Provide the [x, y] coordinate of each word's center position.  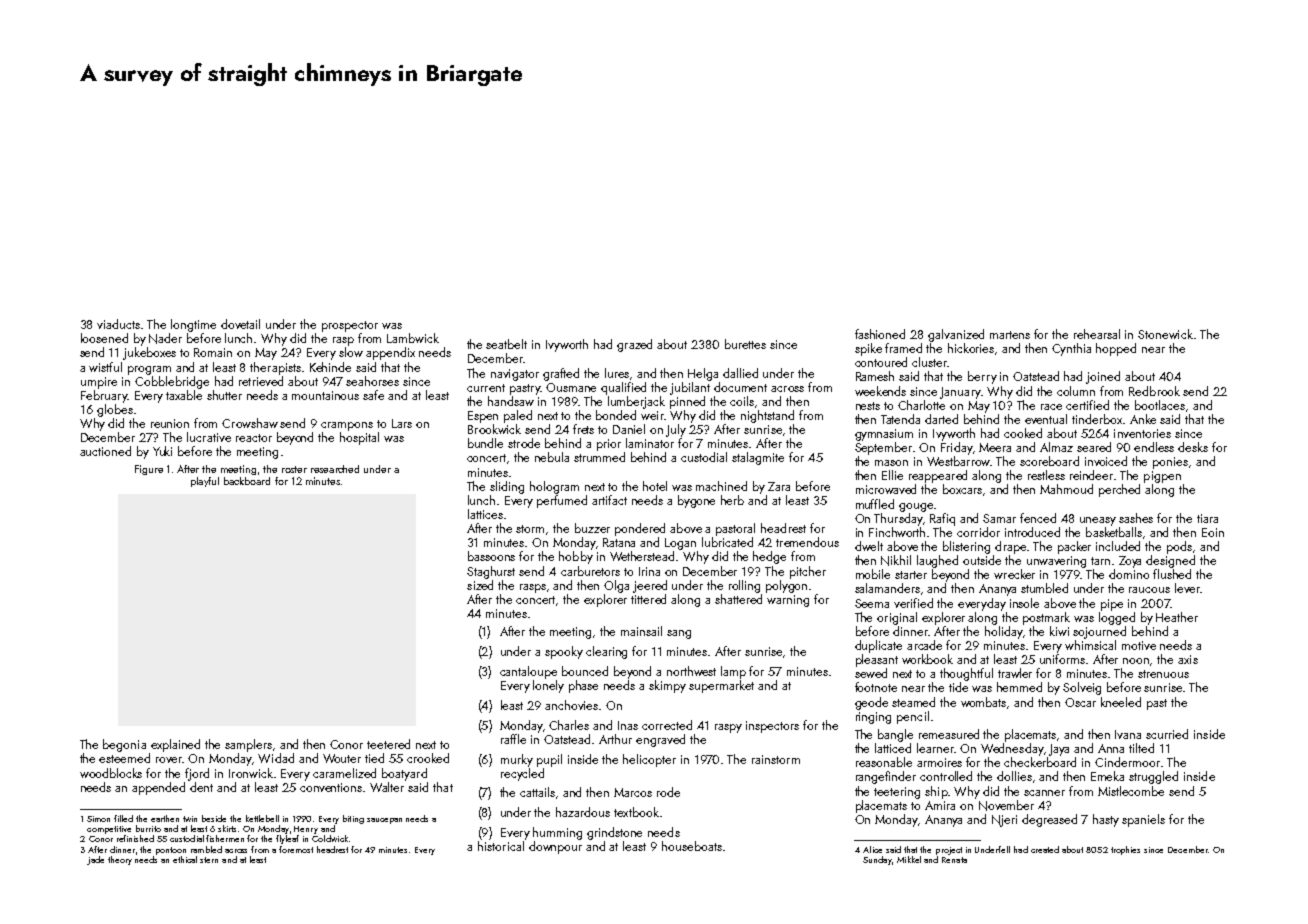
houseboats [692, 846]
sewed [871, 673]
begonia [124, 745]
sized [480, 585]
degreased [1049, 820]
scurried [1167, 734]
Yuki [162, 451]
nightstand [767, 416]
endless [1154, 447]
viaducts [118, 324]
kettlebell [262, 818]
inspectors [772, 727]
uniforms [1062, 659]
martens [1010, 335]
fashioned [880, 334]
